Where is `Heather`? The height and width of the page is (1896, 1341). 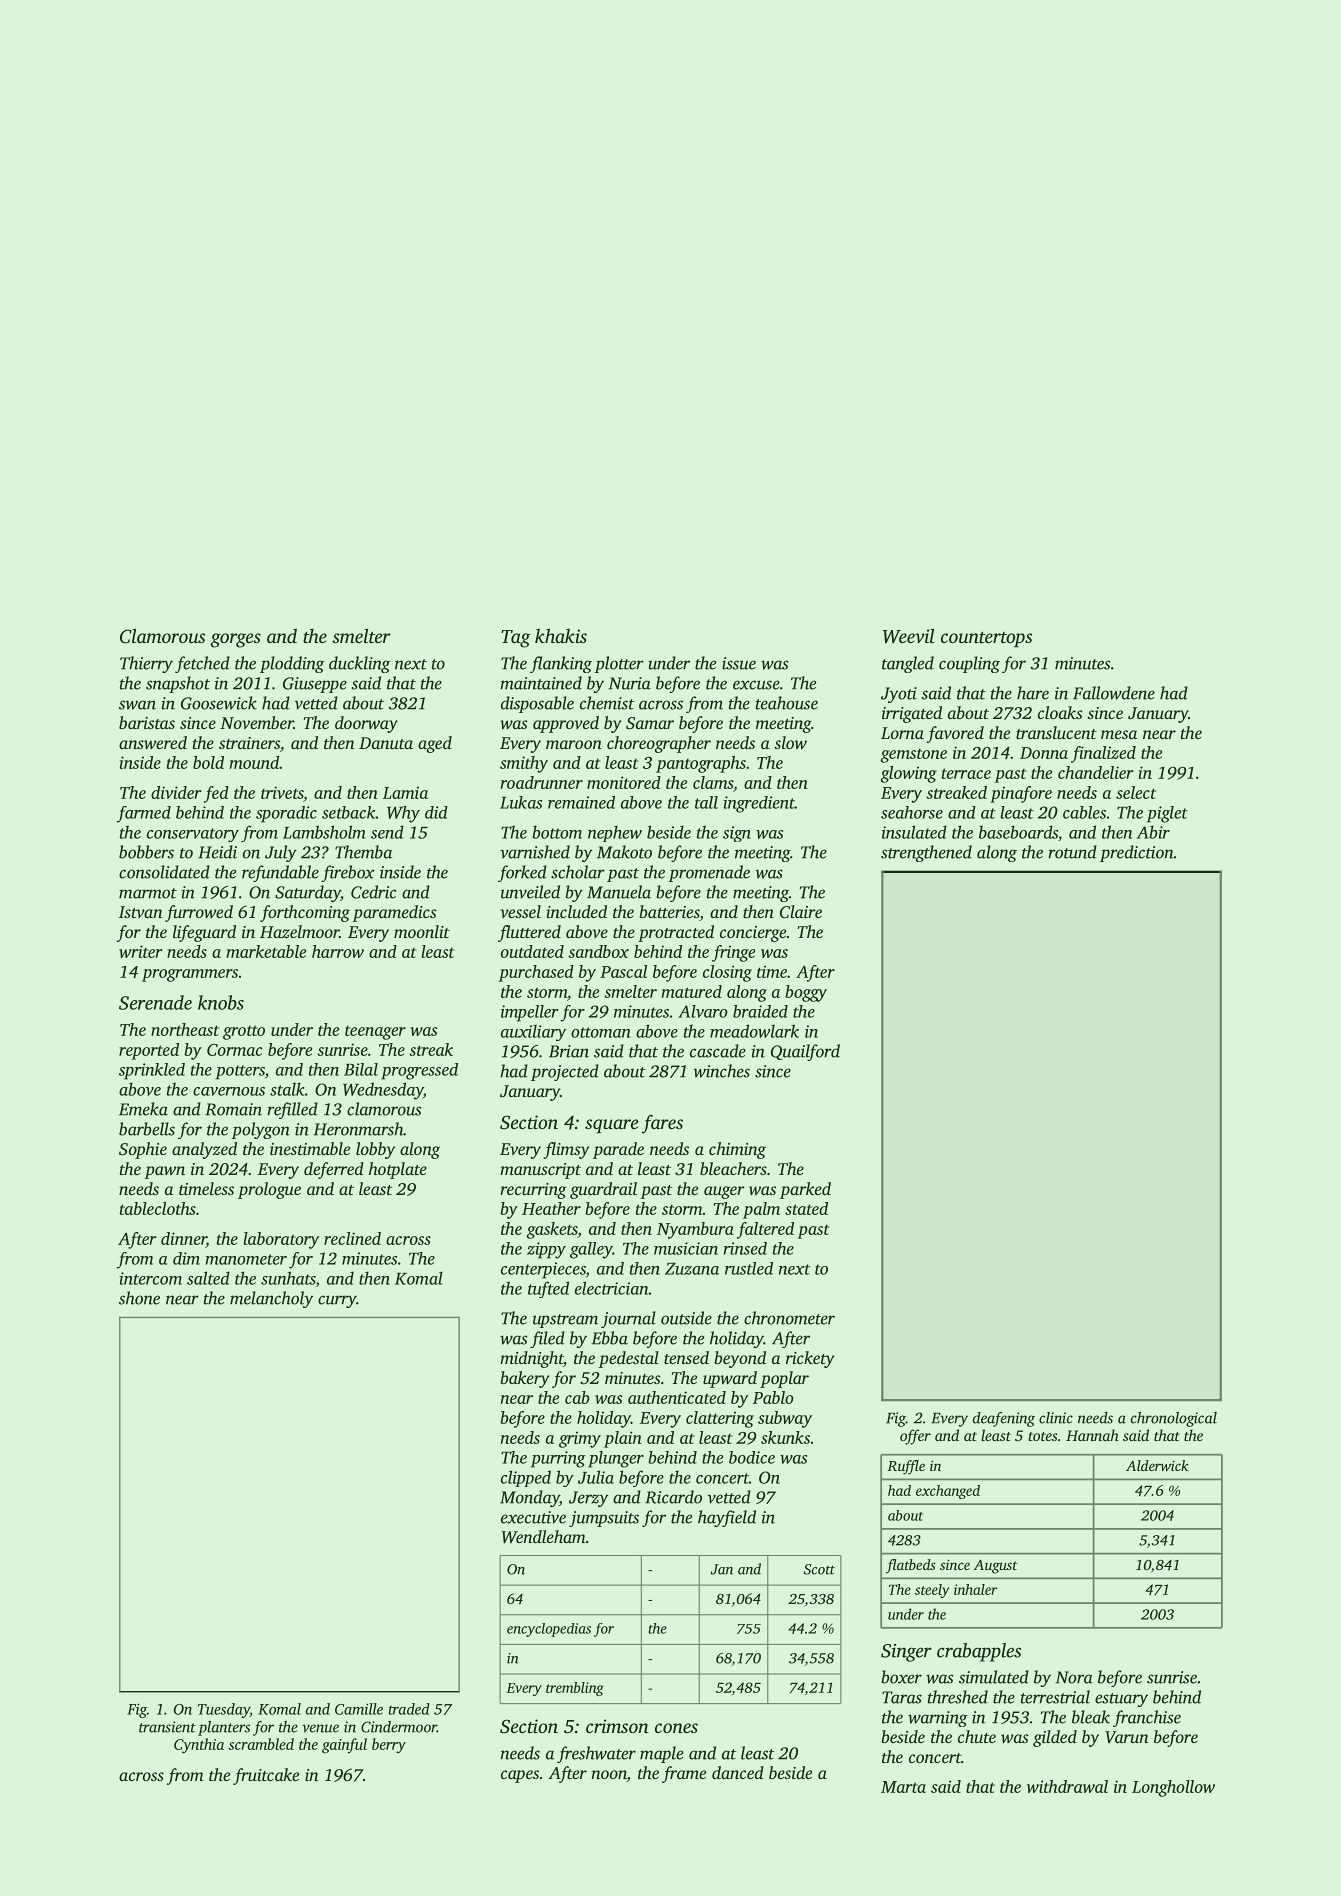
Heather is located at coordinates (551, 1208).
